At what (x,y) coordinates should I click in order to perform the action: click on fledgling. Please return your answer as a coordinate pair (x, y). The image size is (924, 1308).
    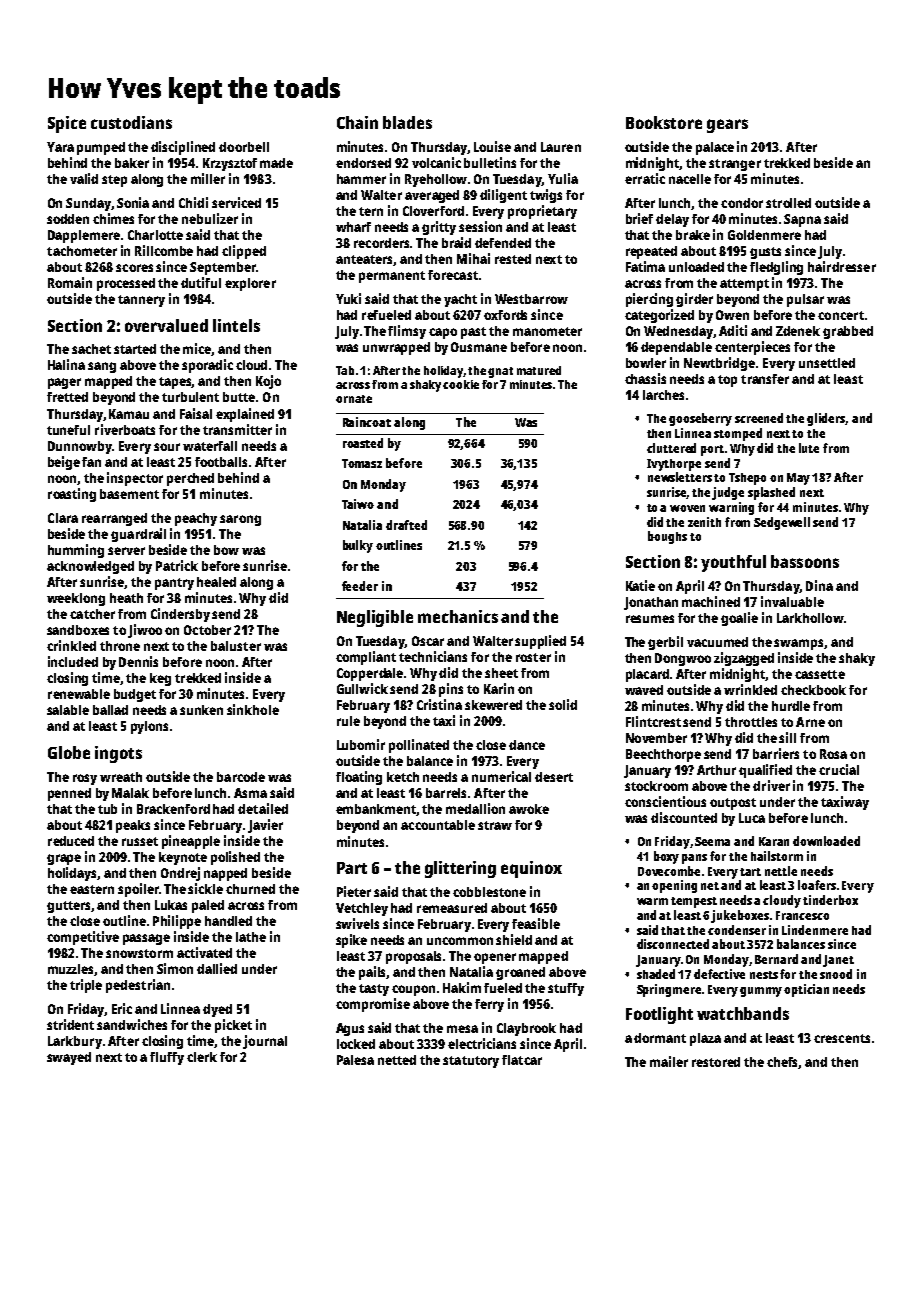
    Looking at the image, I should click on (776, 268).
